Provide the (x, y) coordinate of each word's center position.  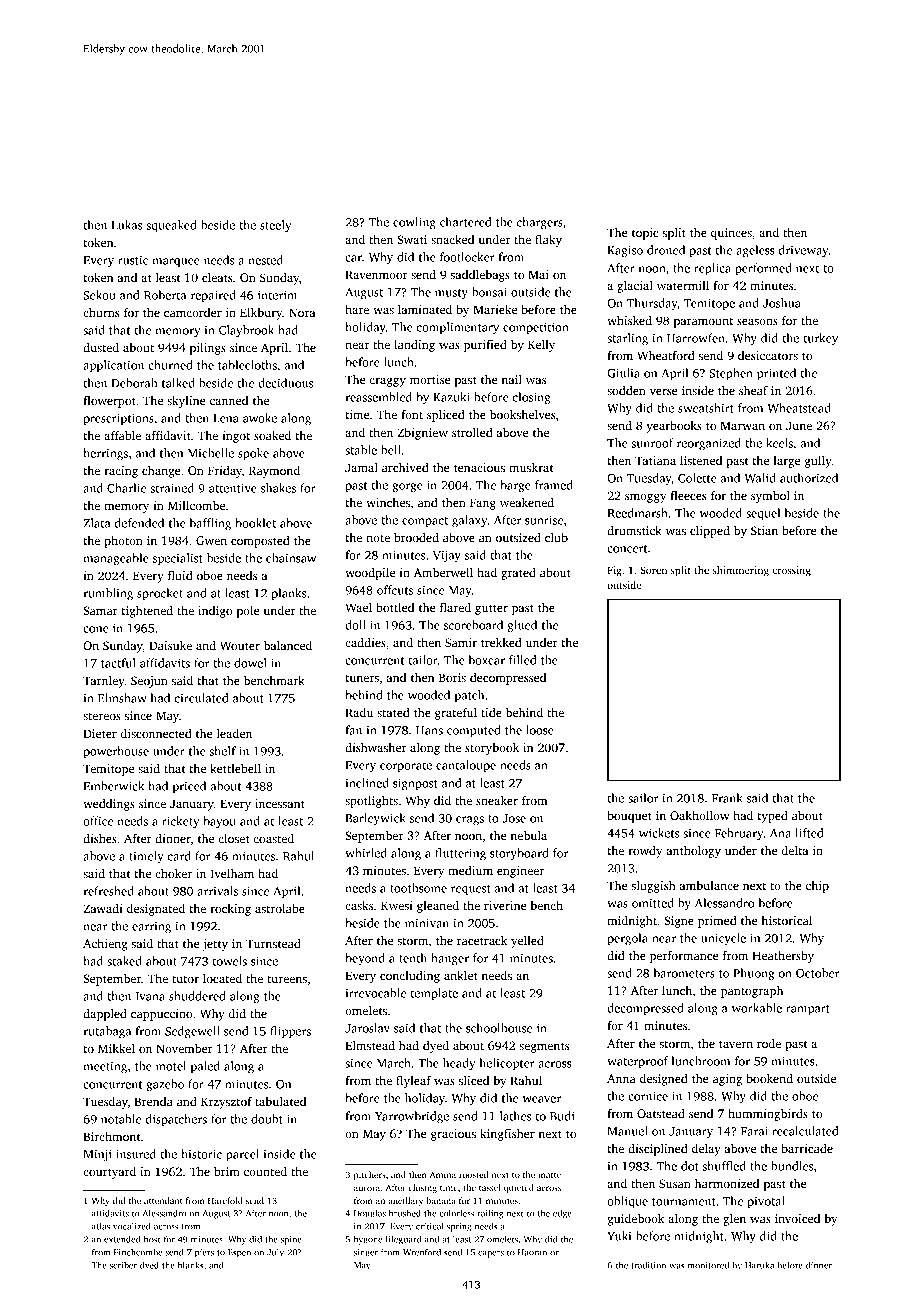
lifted (809, 833)
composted (260, 542)
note (378, 538)
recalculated (805, 1131)
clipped (710, 532)
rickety (181, 822)
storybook (492, 749)
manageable (116, 559)
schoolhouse (499, 1028)
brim (227, 1171)
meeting (105, 1068)
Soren (653, 570)
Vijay (447, 556)
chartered (466, 222)
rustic (133, 260)
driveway (804, 251)
